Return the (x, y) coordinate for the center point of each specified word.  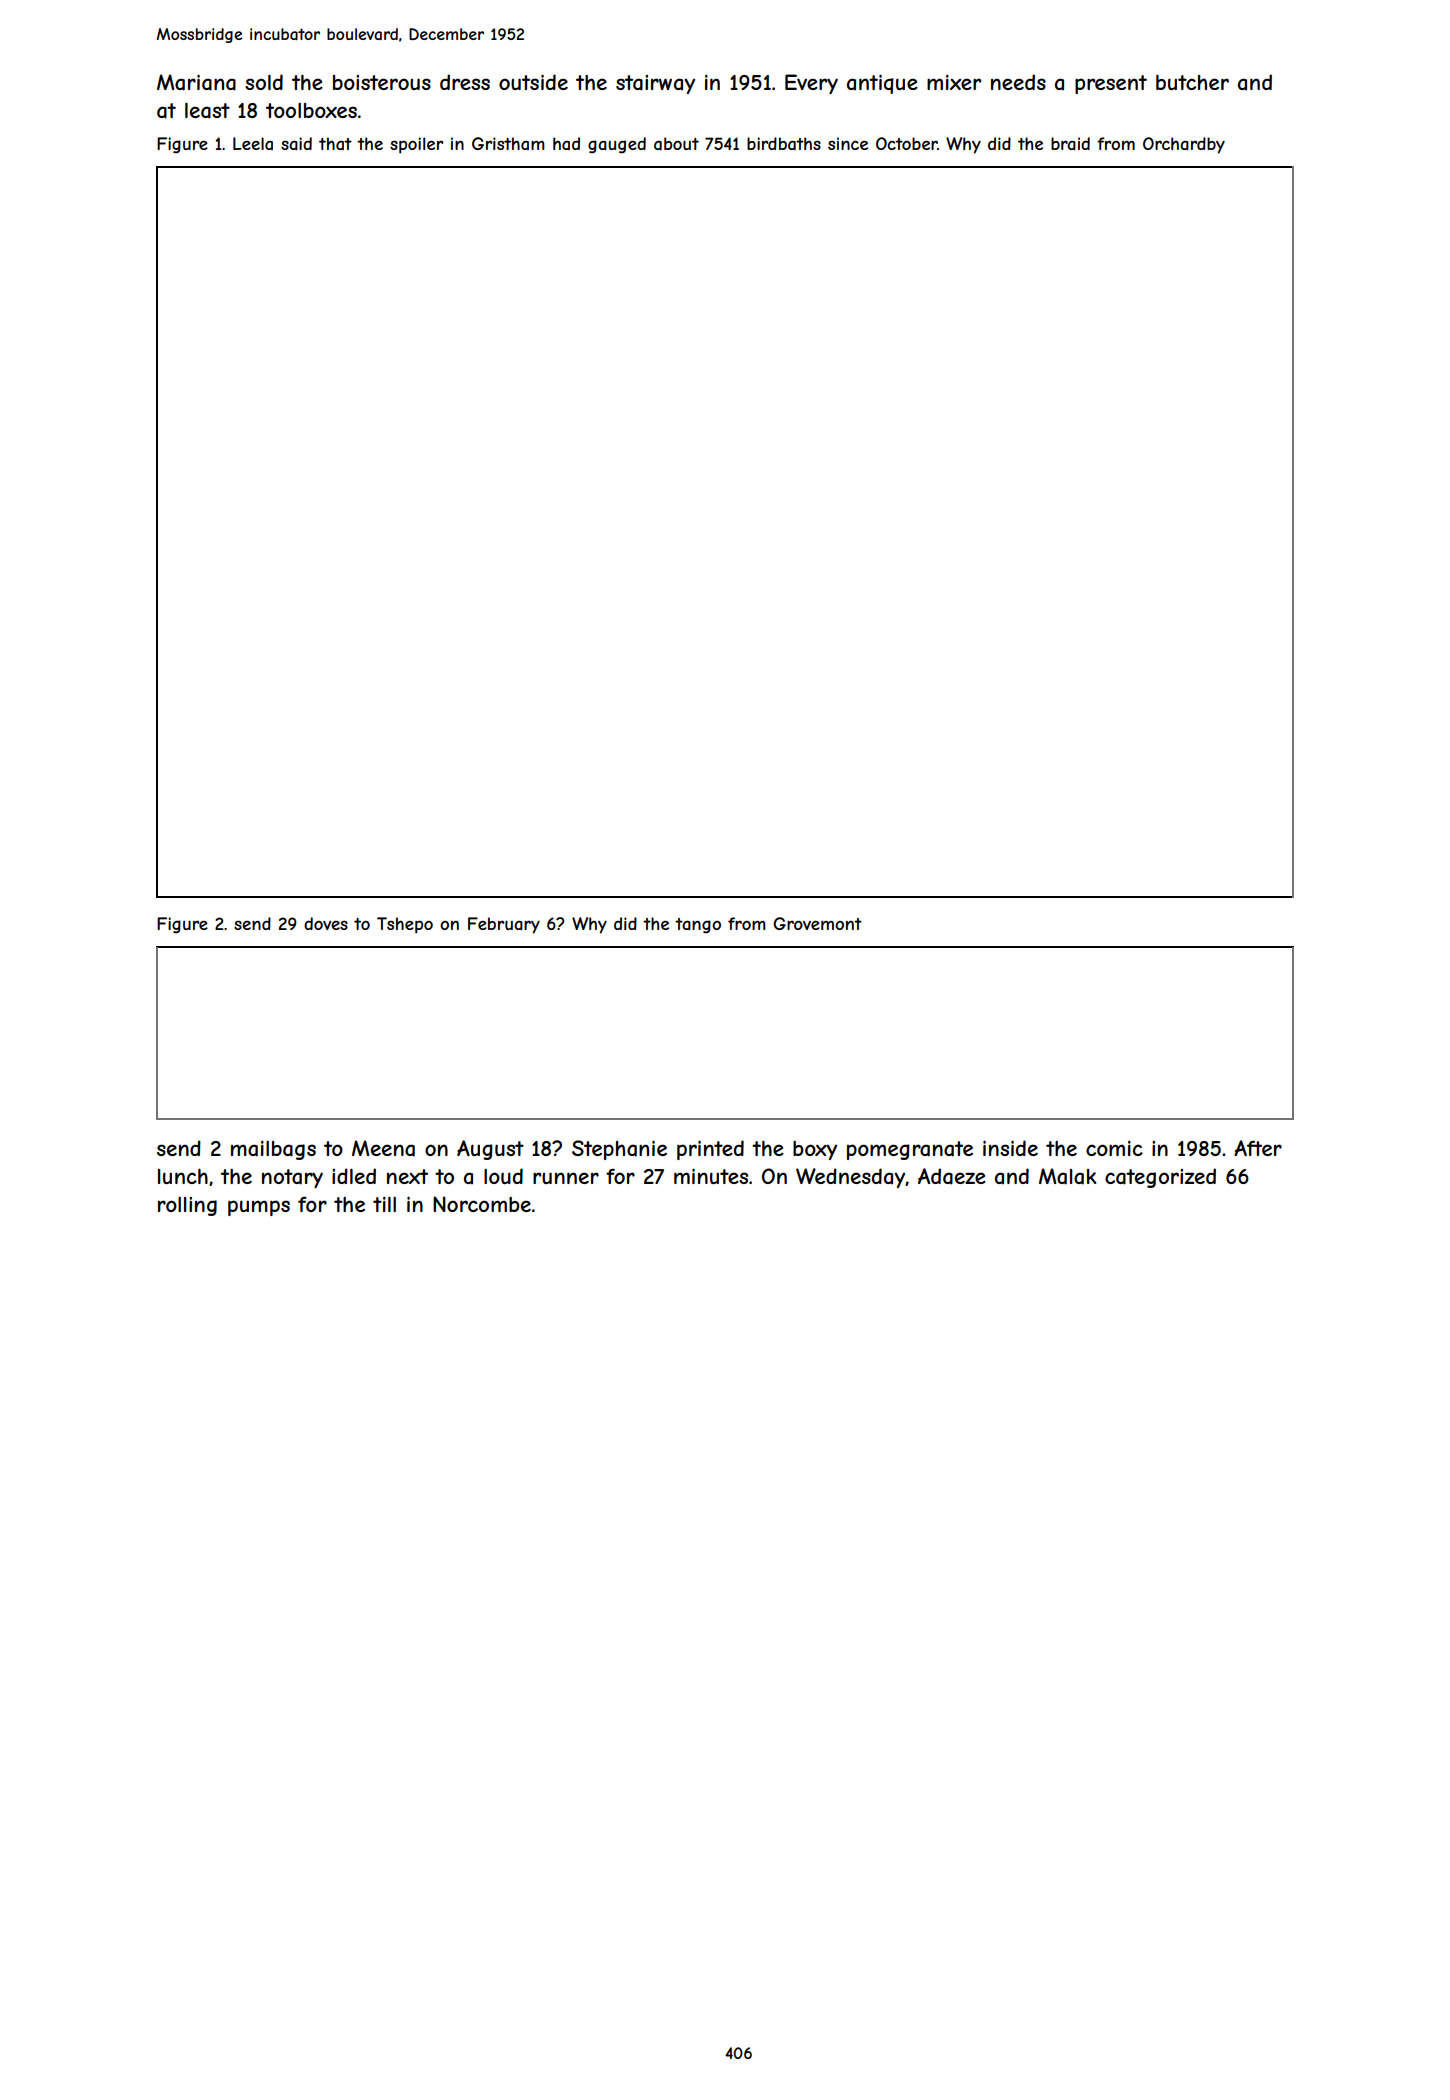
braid (1070, 143)
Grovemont (817, 923)
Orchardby (1184, 145)
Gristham (508, 143)
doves (326, 923)
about (676, 143)
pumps (259, 1208)
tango (698, 926)
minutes (711, 1176)
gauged (617, 145)
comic (1114, 1148)
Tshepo (405, 925)
